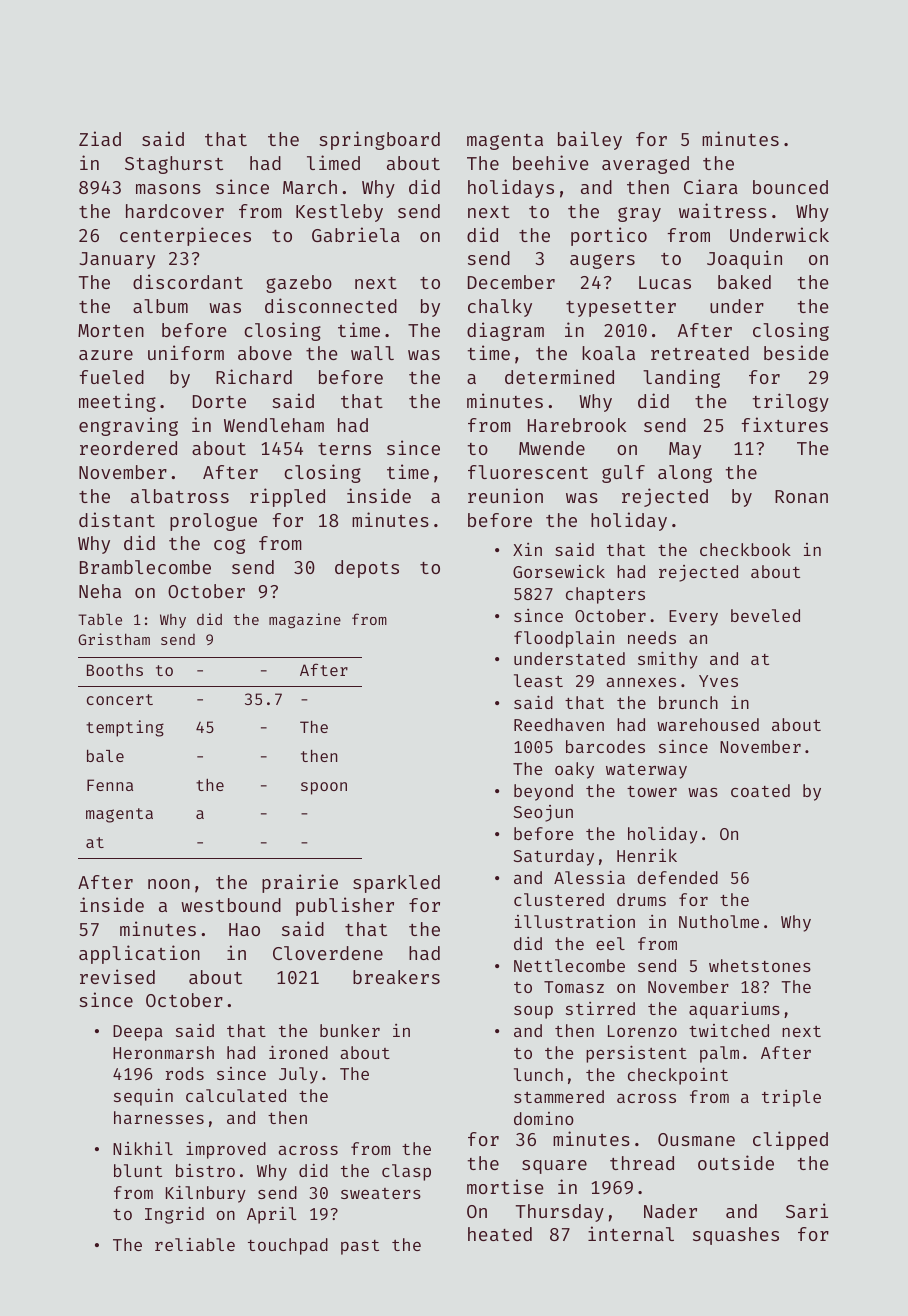  Describe the element at coordinates (559, 376) in the image. I see `determined` at that location.
